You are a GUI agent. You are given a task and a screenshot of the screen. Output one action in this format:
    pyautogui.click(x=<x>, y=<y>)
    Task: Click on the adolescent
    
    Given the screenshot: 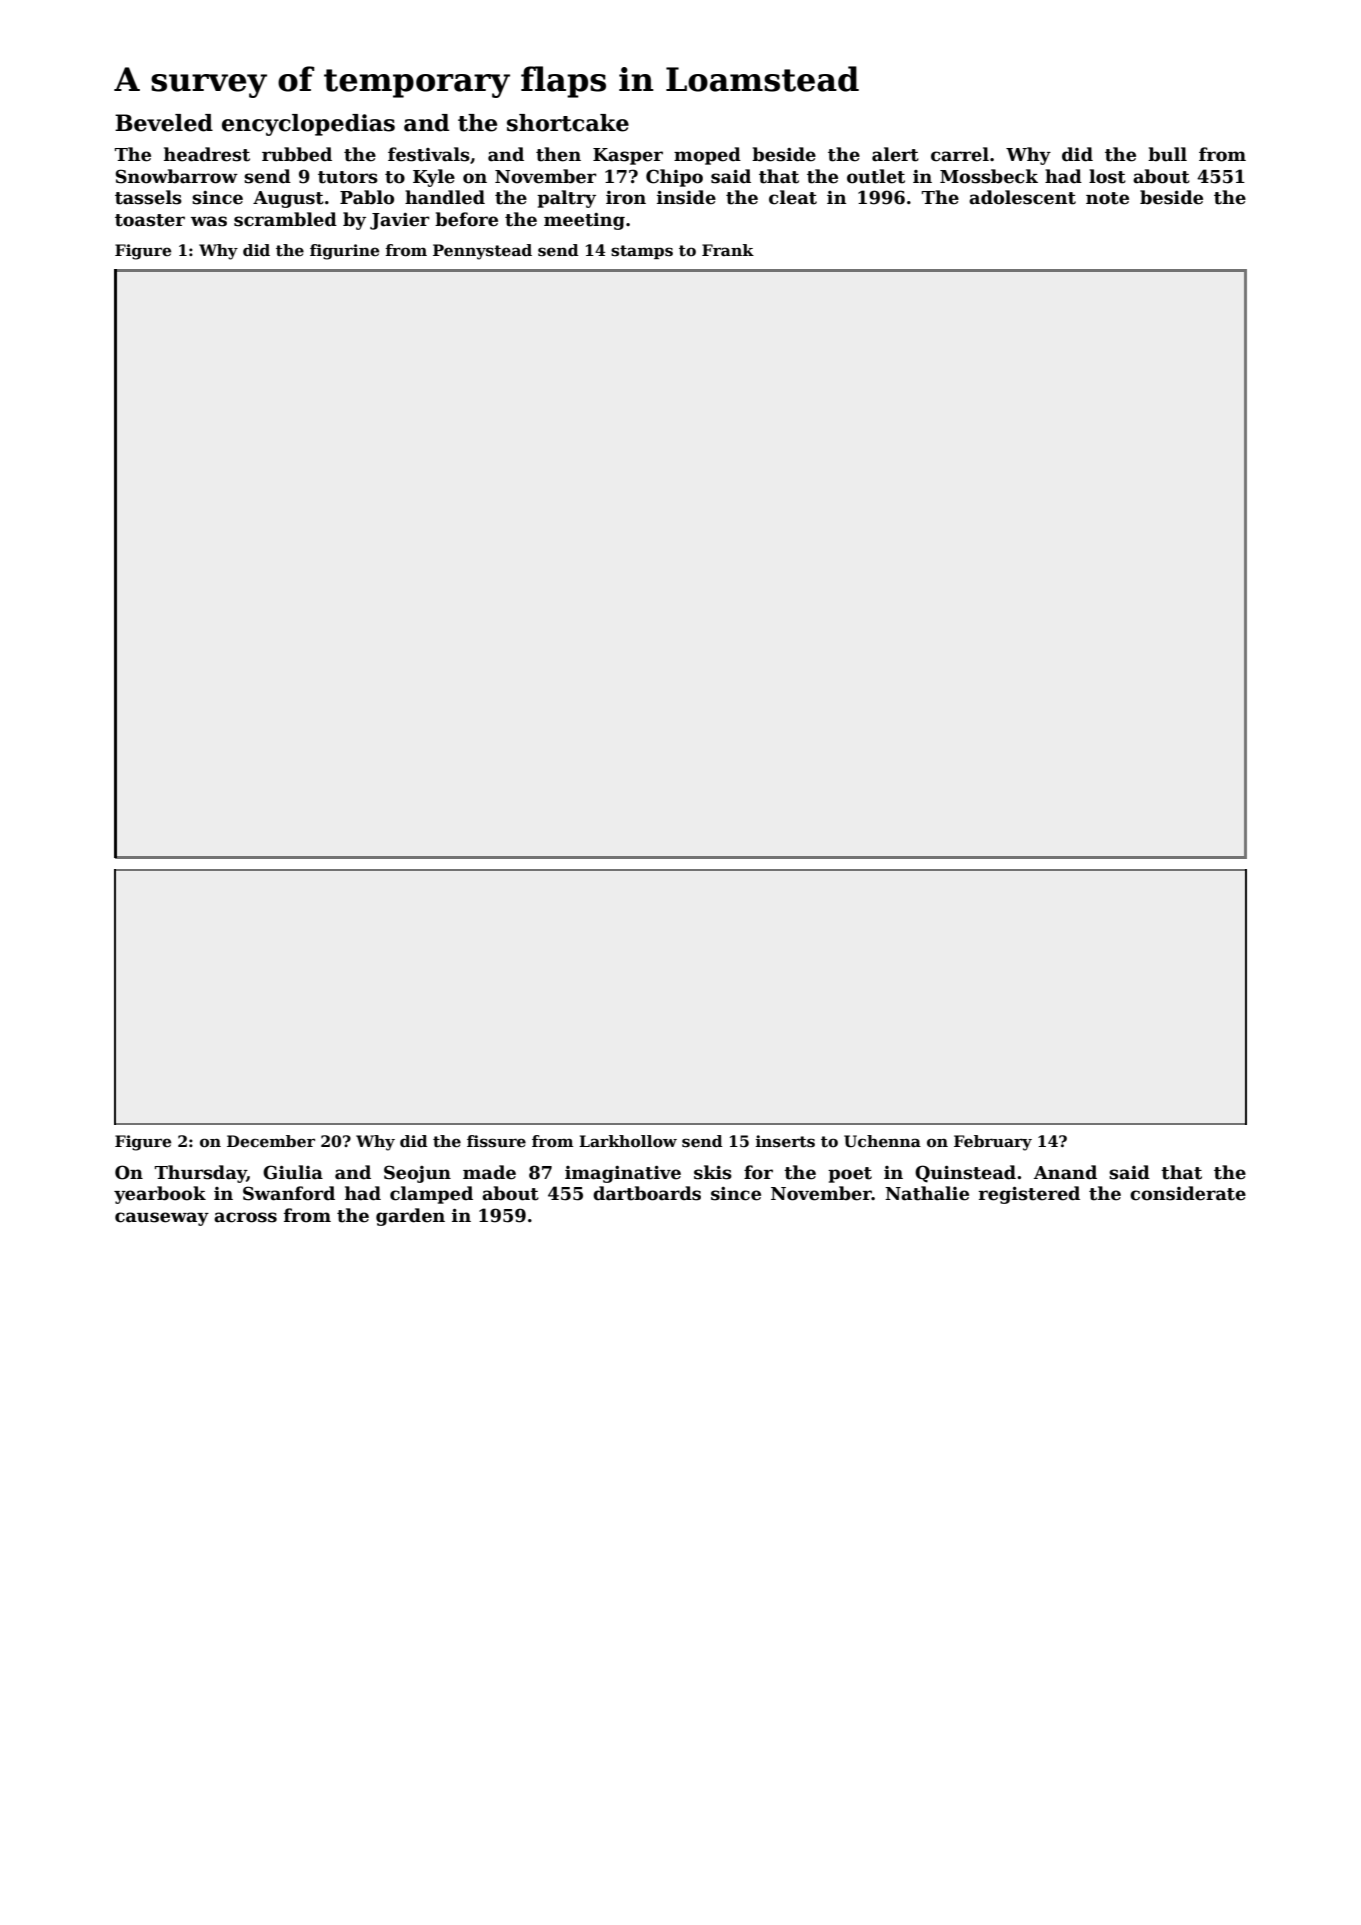 What is the action you would take?
    pyautogui.click(x=1022, y=197)
